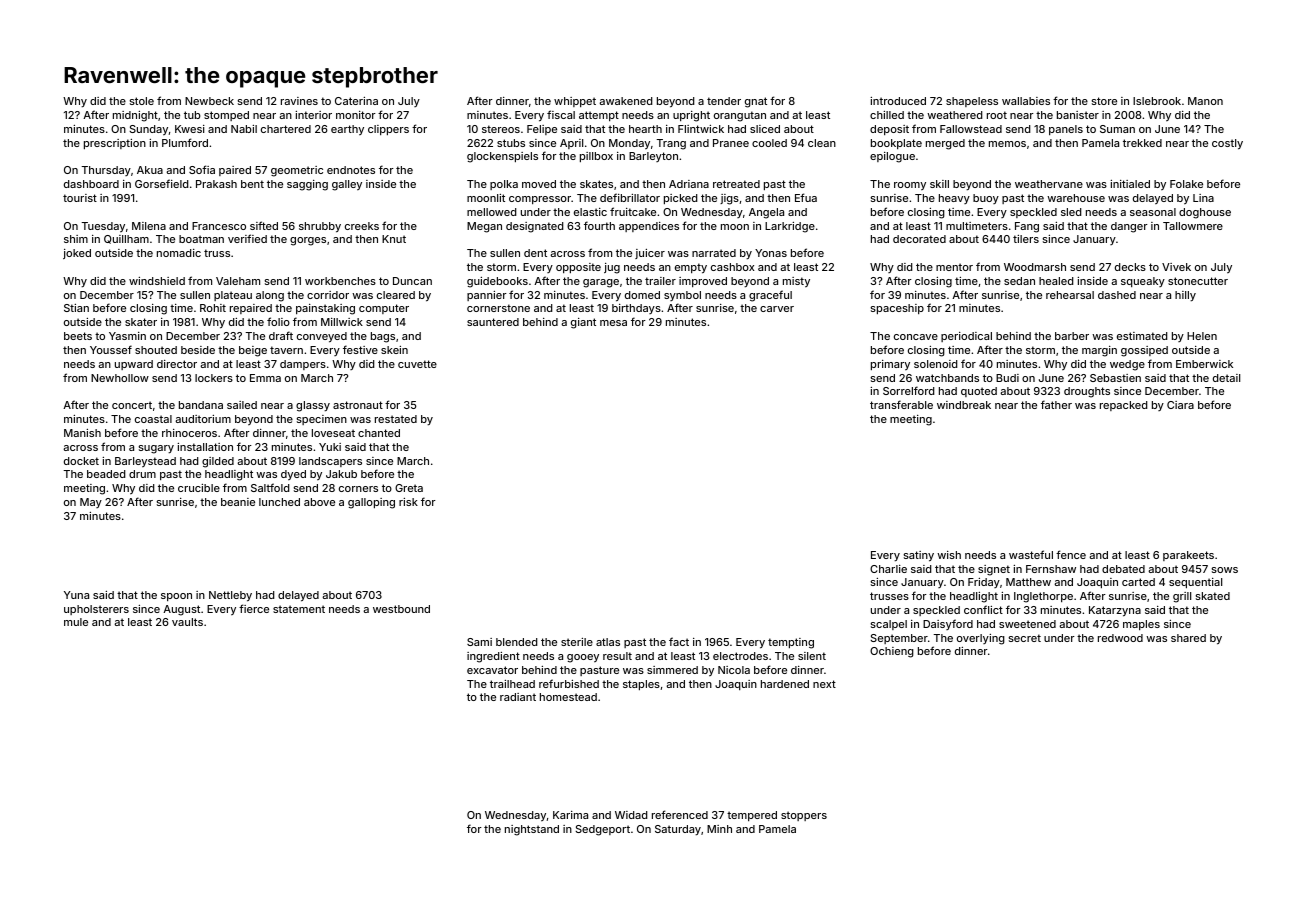 The image size is (1308, 924). Describe the element at coordinates (578, 268) in the screenshot. I see `opposite` at that location.
